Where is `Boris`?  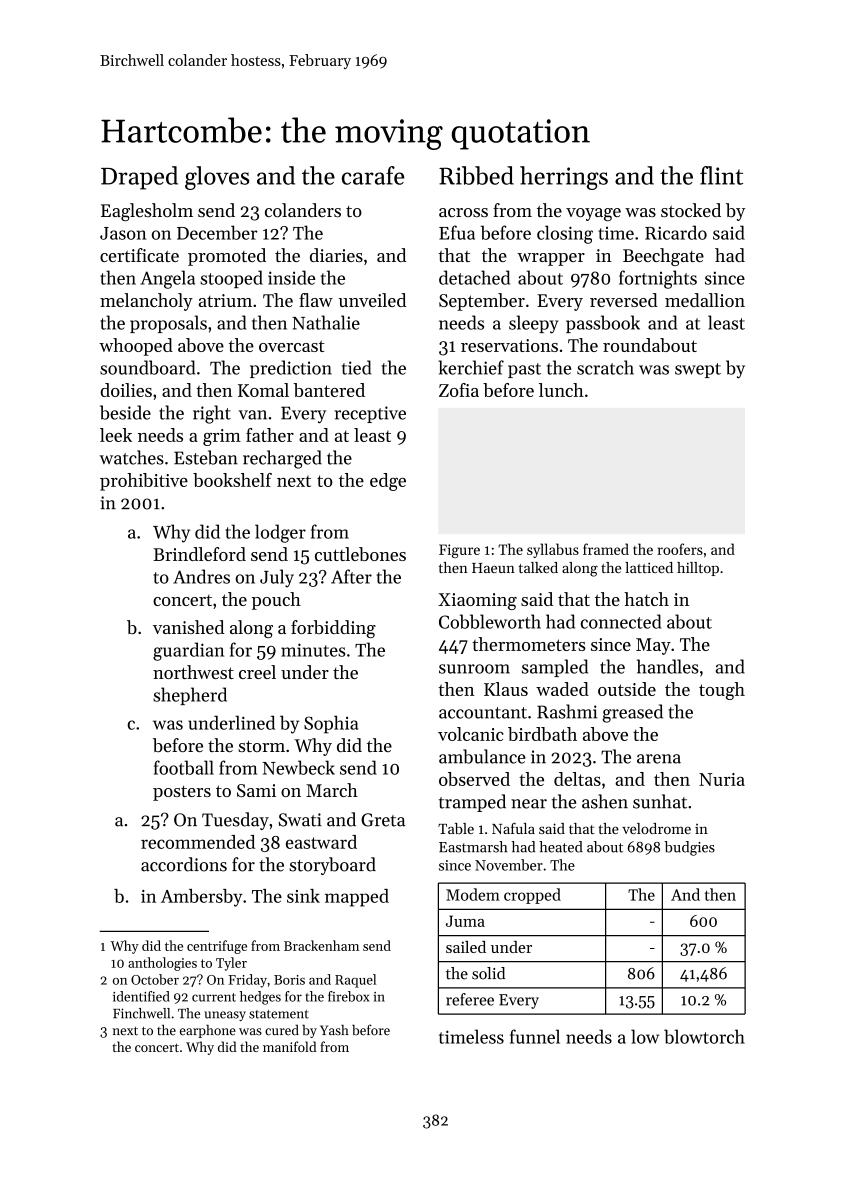 Boris is located at coordinates (289, 980).
